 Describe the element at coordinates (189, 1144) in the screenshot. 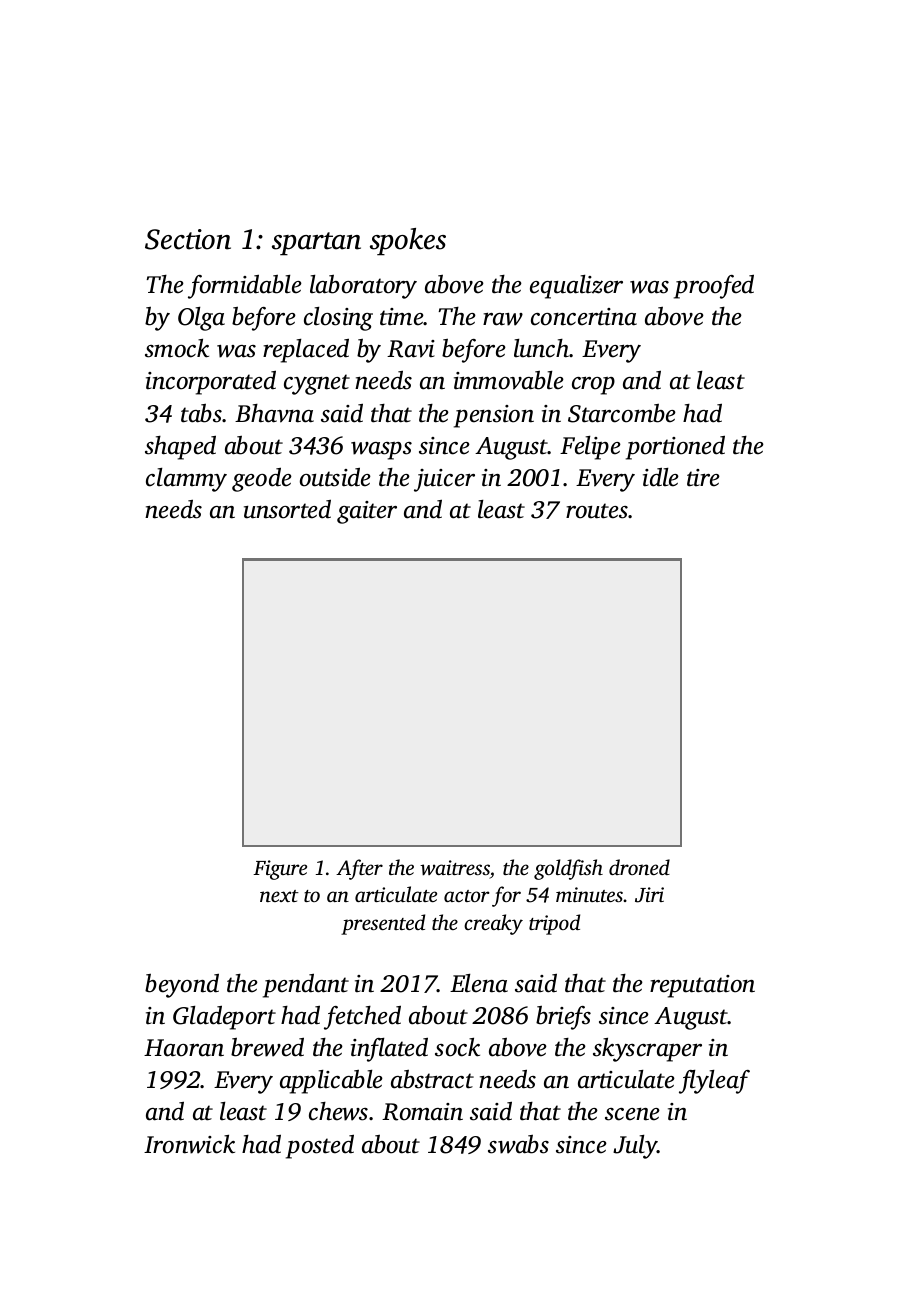

I see `Ironwick` at that location.
